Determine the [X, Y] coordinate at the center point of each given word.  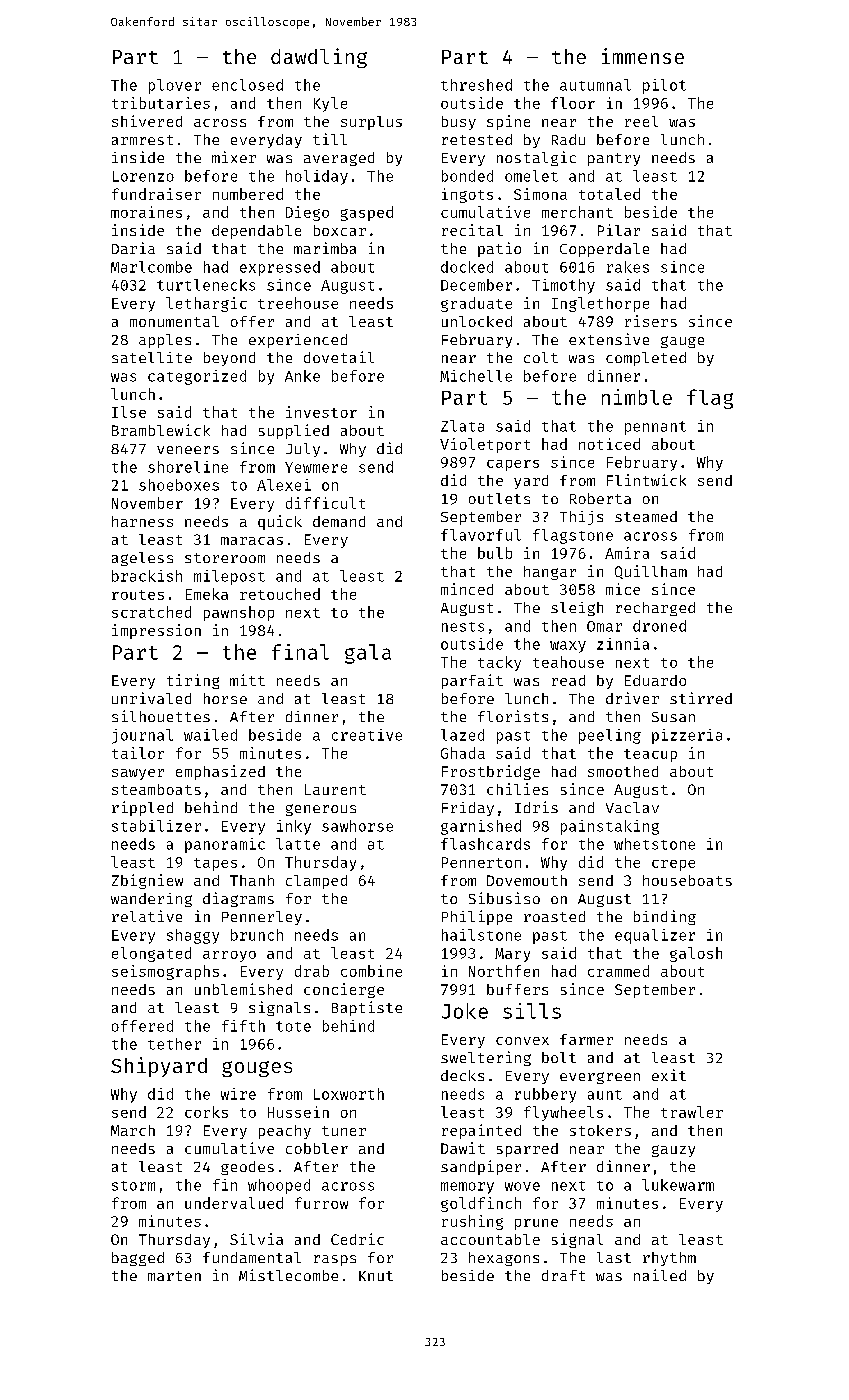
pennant [655, 428]
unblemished [243, 989]
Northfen [504, 971]
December [476, 285]
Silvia [256, 1239]
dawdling [319, 58]
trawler [692, 1112]
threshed [476, 85]
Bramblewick [161, 430]
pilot [664, 86]
